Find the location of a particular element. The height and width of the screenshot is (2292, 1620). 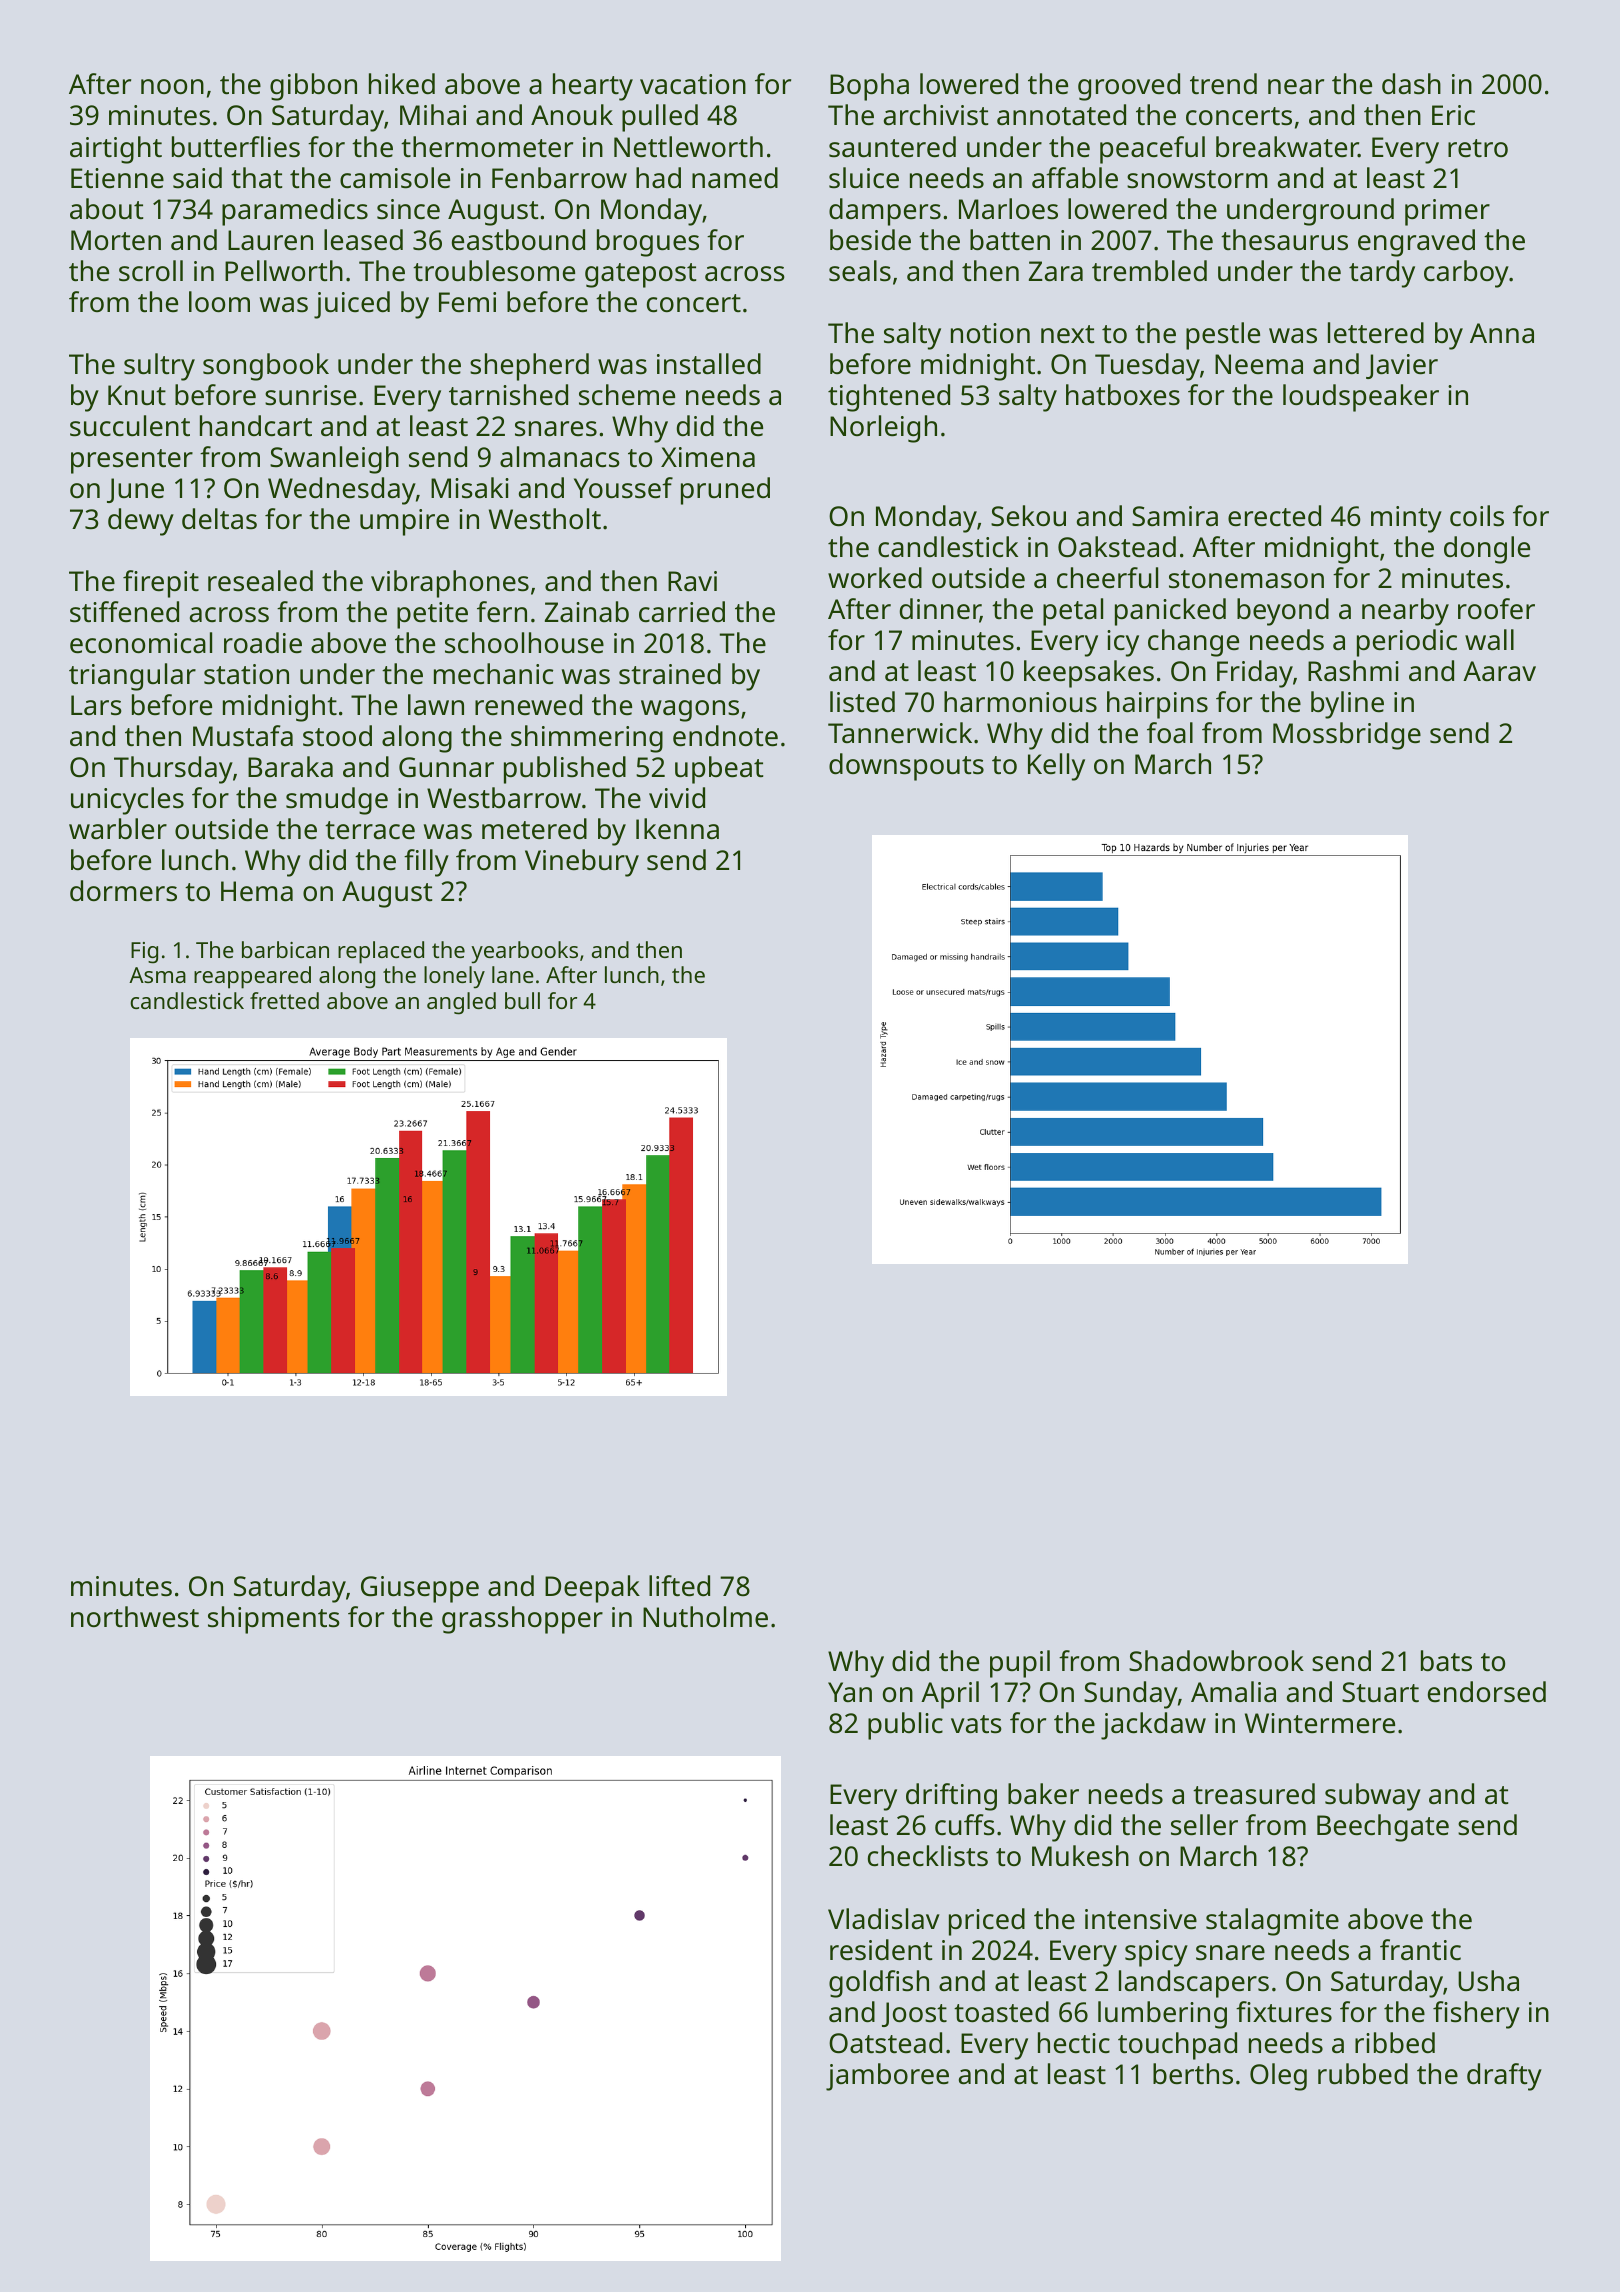

northwest is located at coordinates (135, 1617).
